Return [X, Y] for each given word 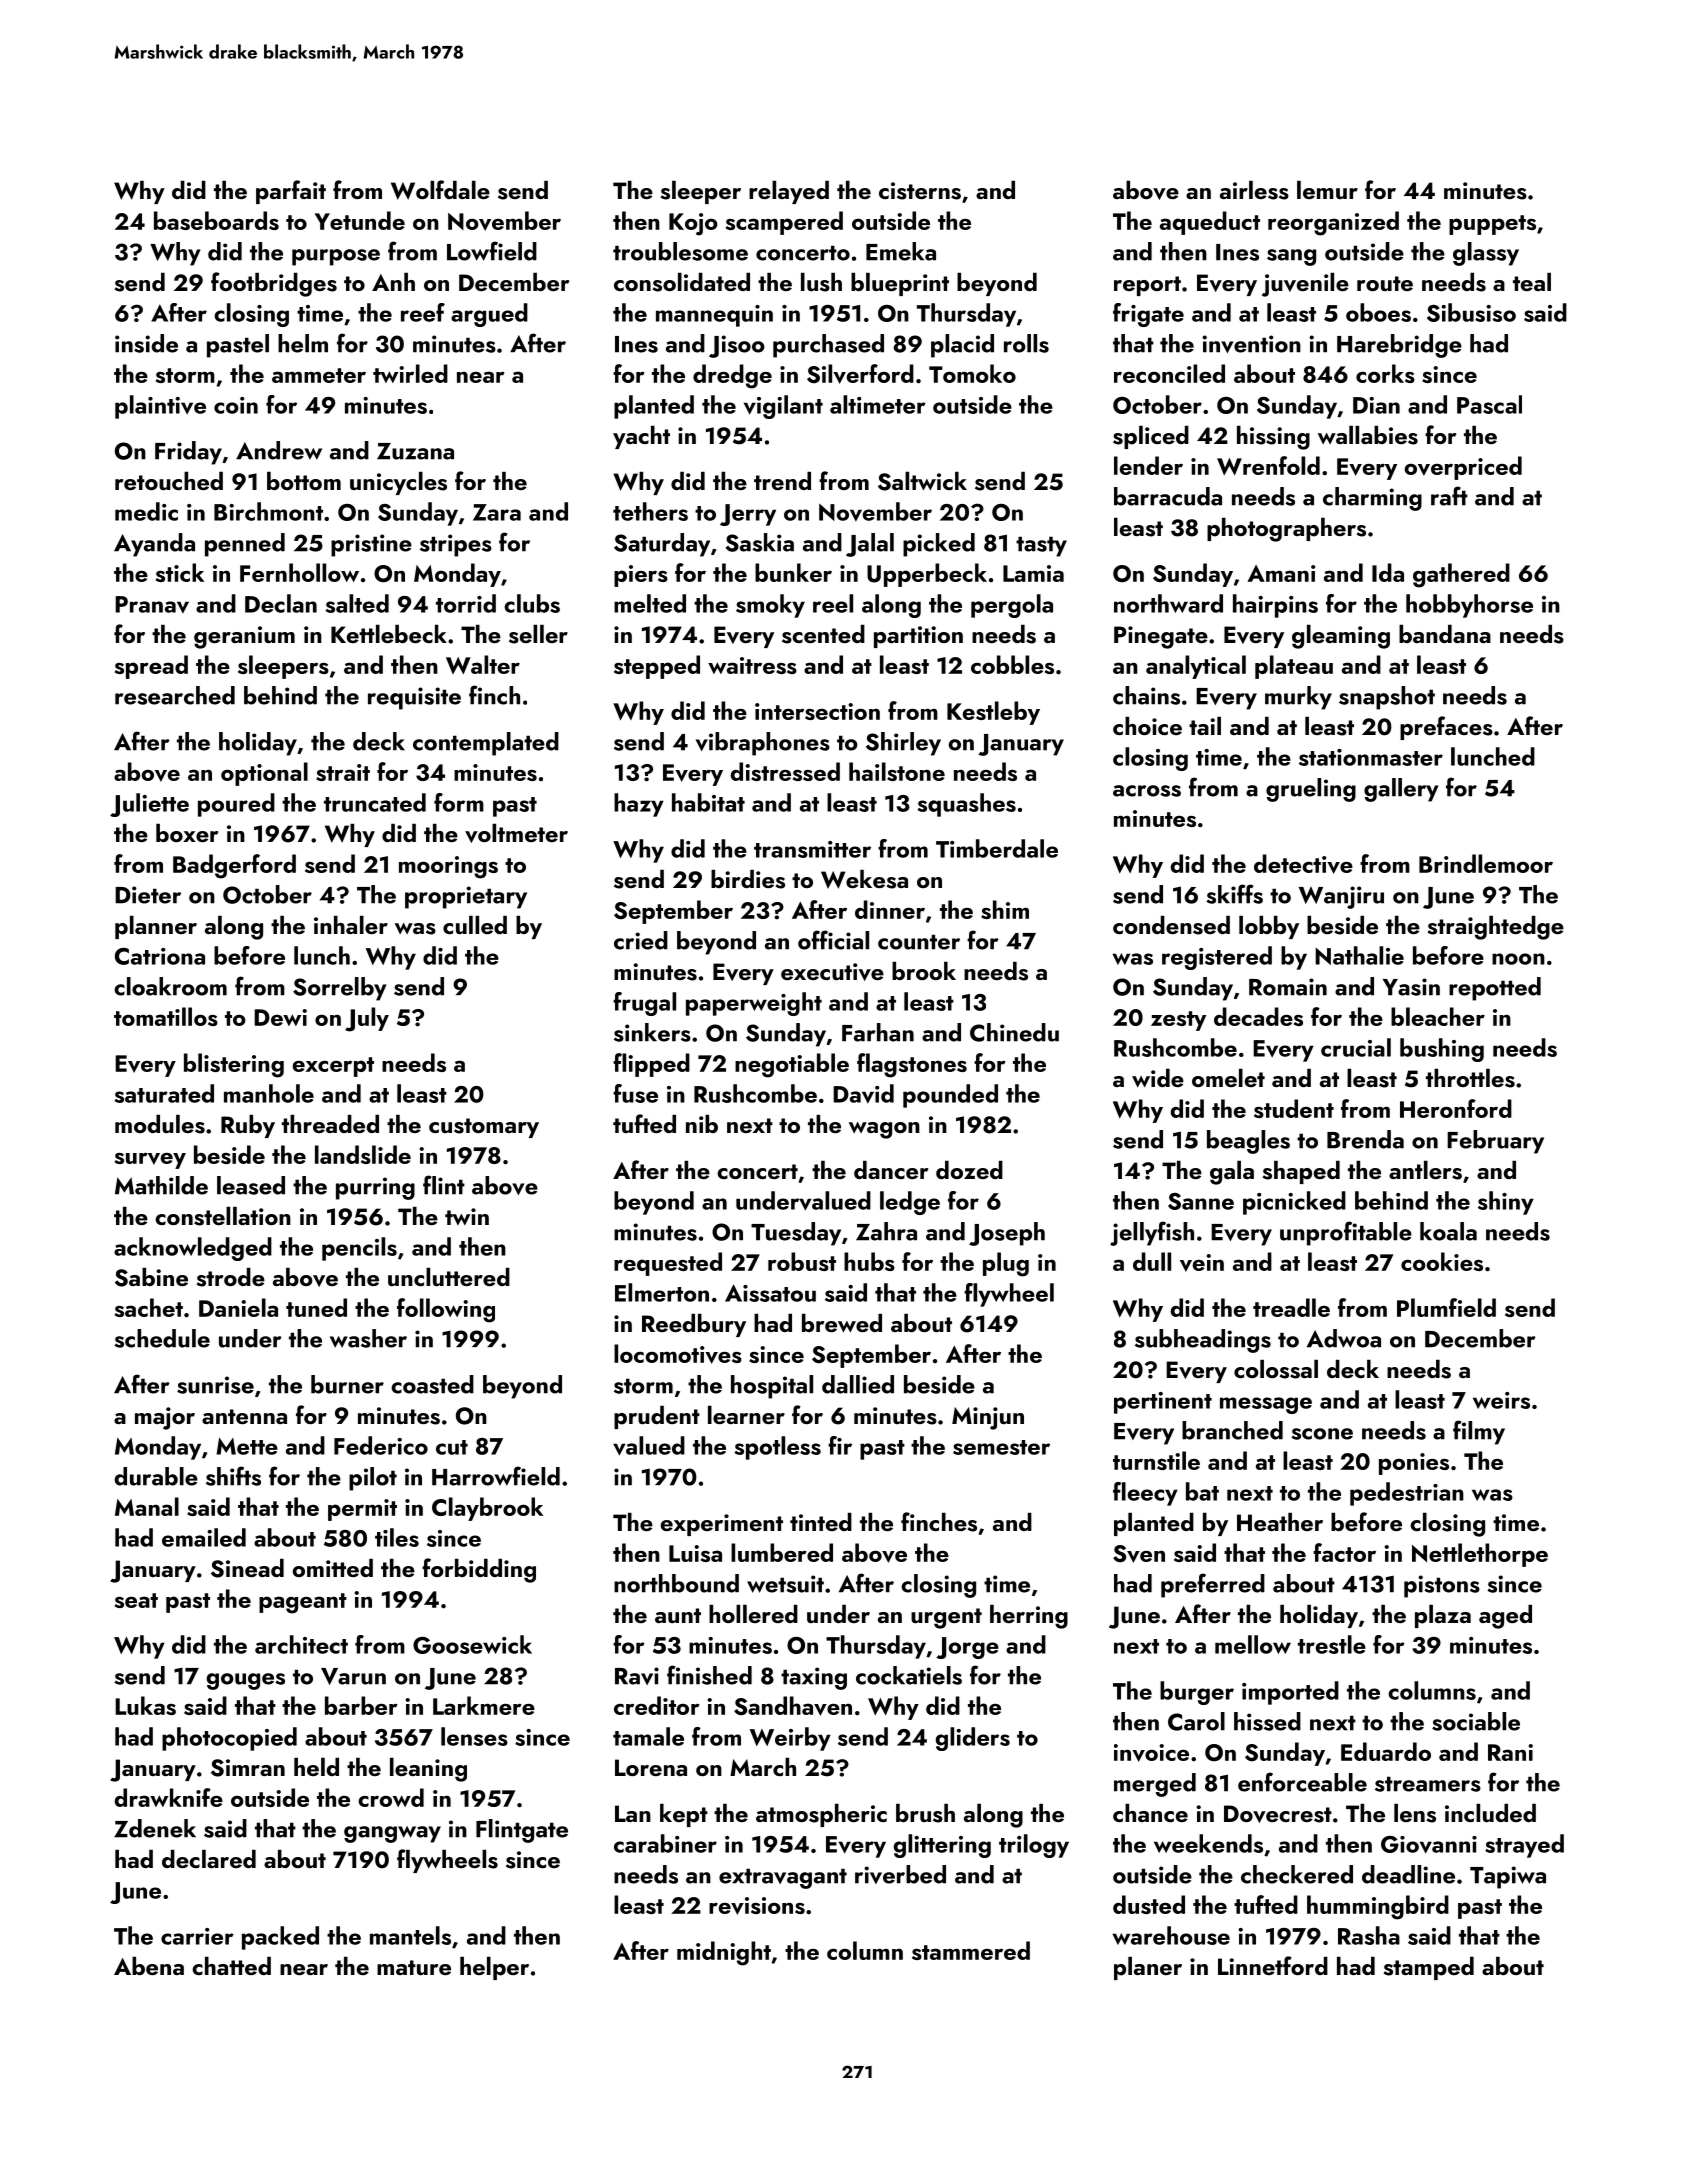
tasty [1041, 546]
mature [414, 1967]
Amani [1281, 573]
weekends [1208, 1843]
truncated [375, 802]
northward [1168, 603]
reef [423, 312]
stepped [657, 667]
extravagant [783, 1878]
